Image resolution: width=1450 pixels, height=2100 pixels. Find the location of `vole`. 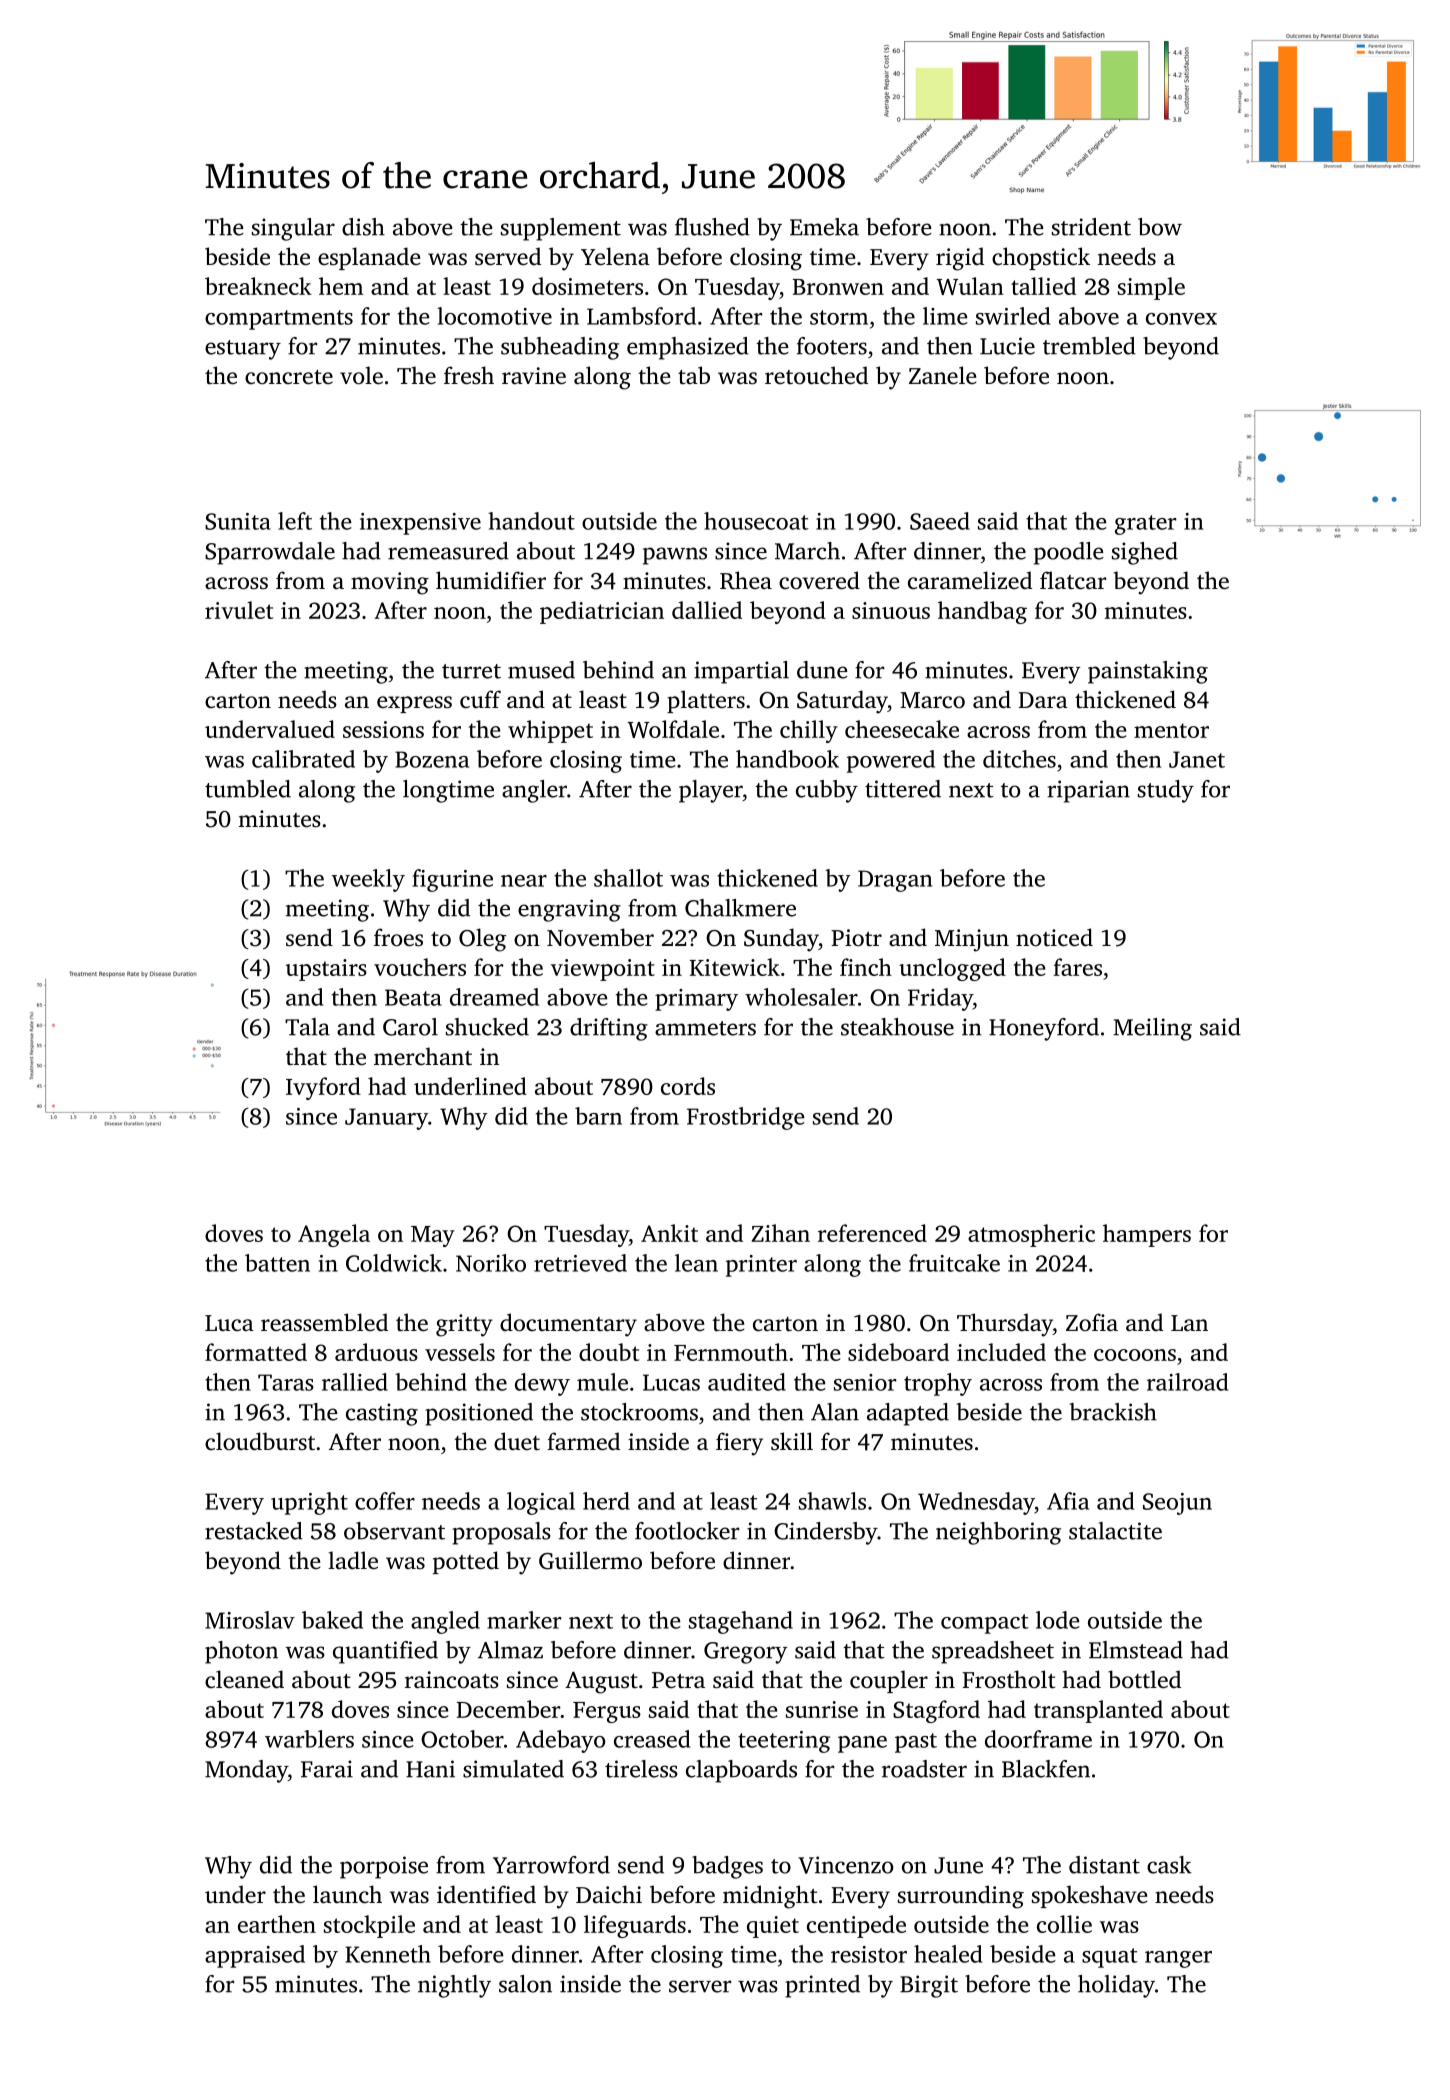

vole is located at coordinates (361, 375).
